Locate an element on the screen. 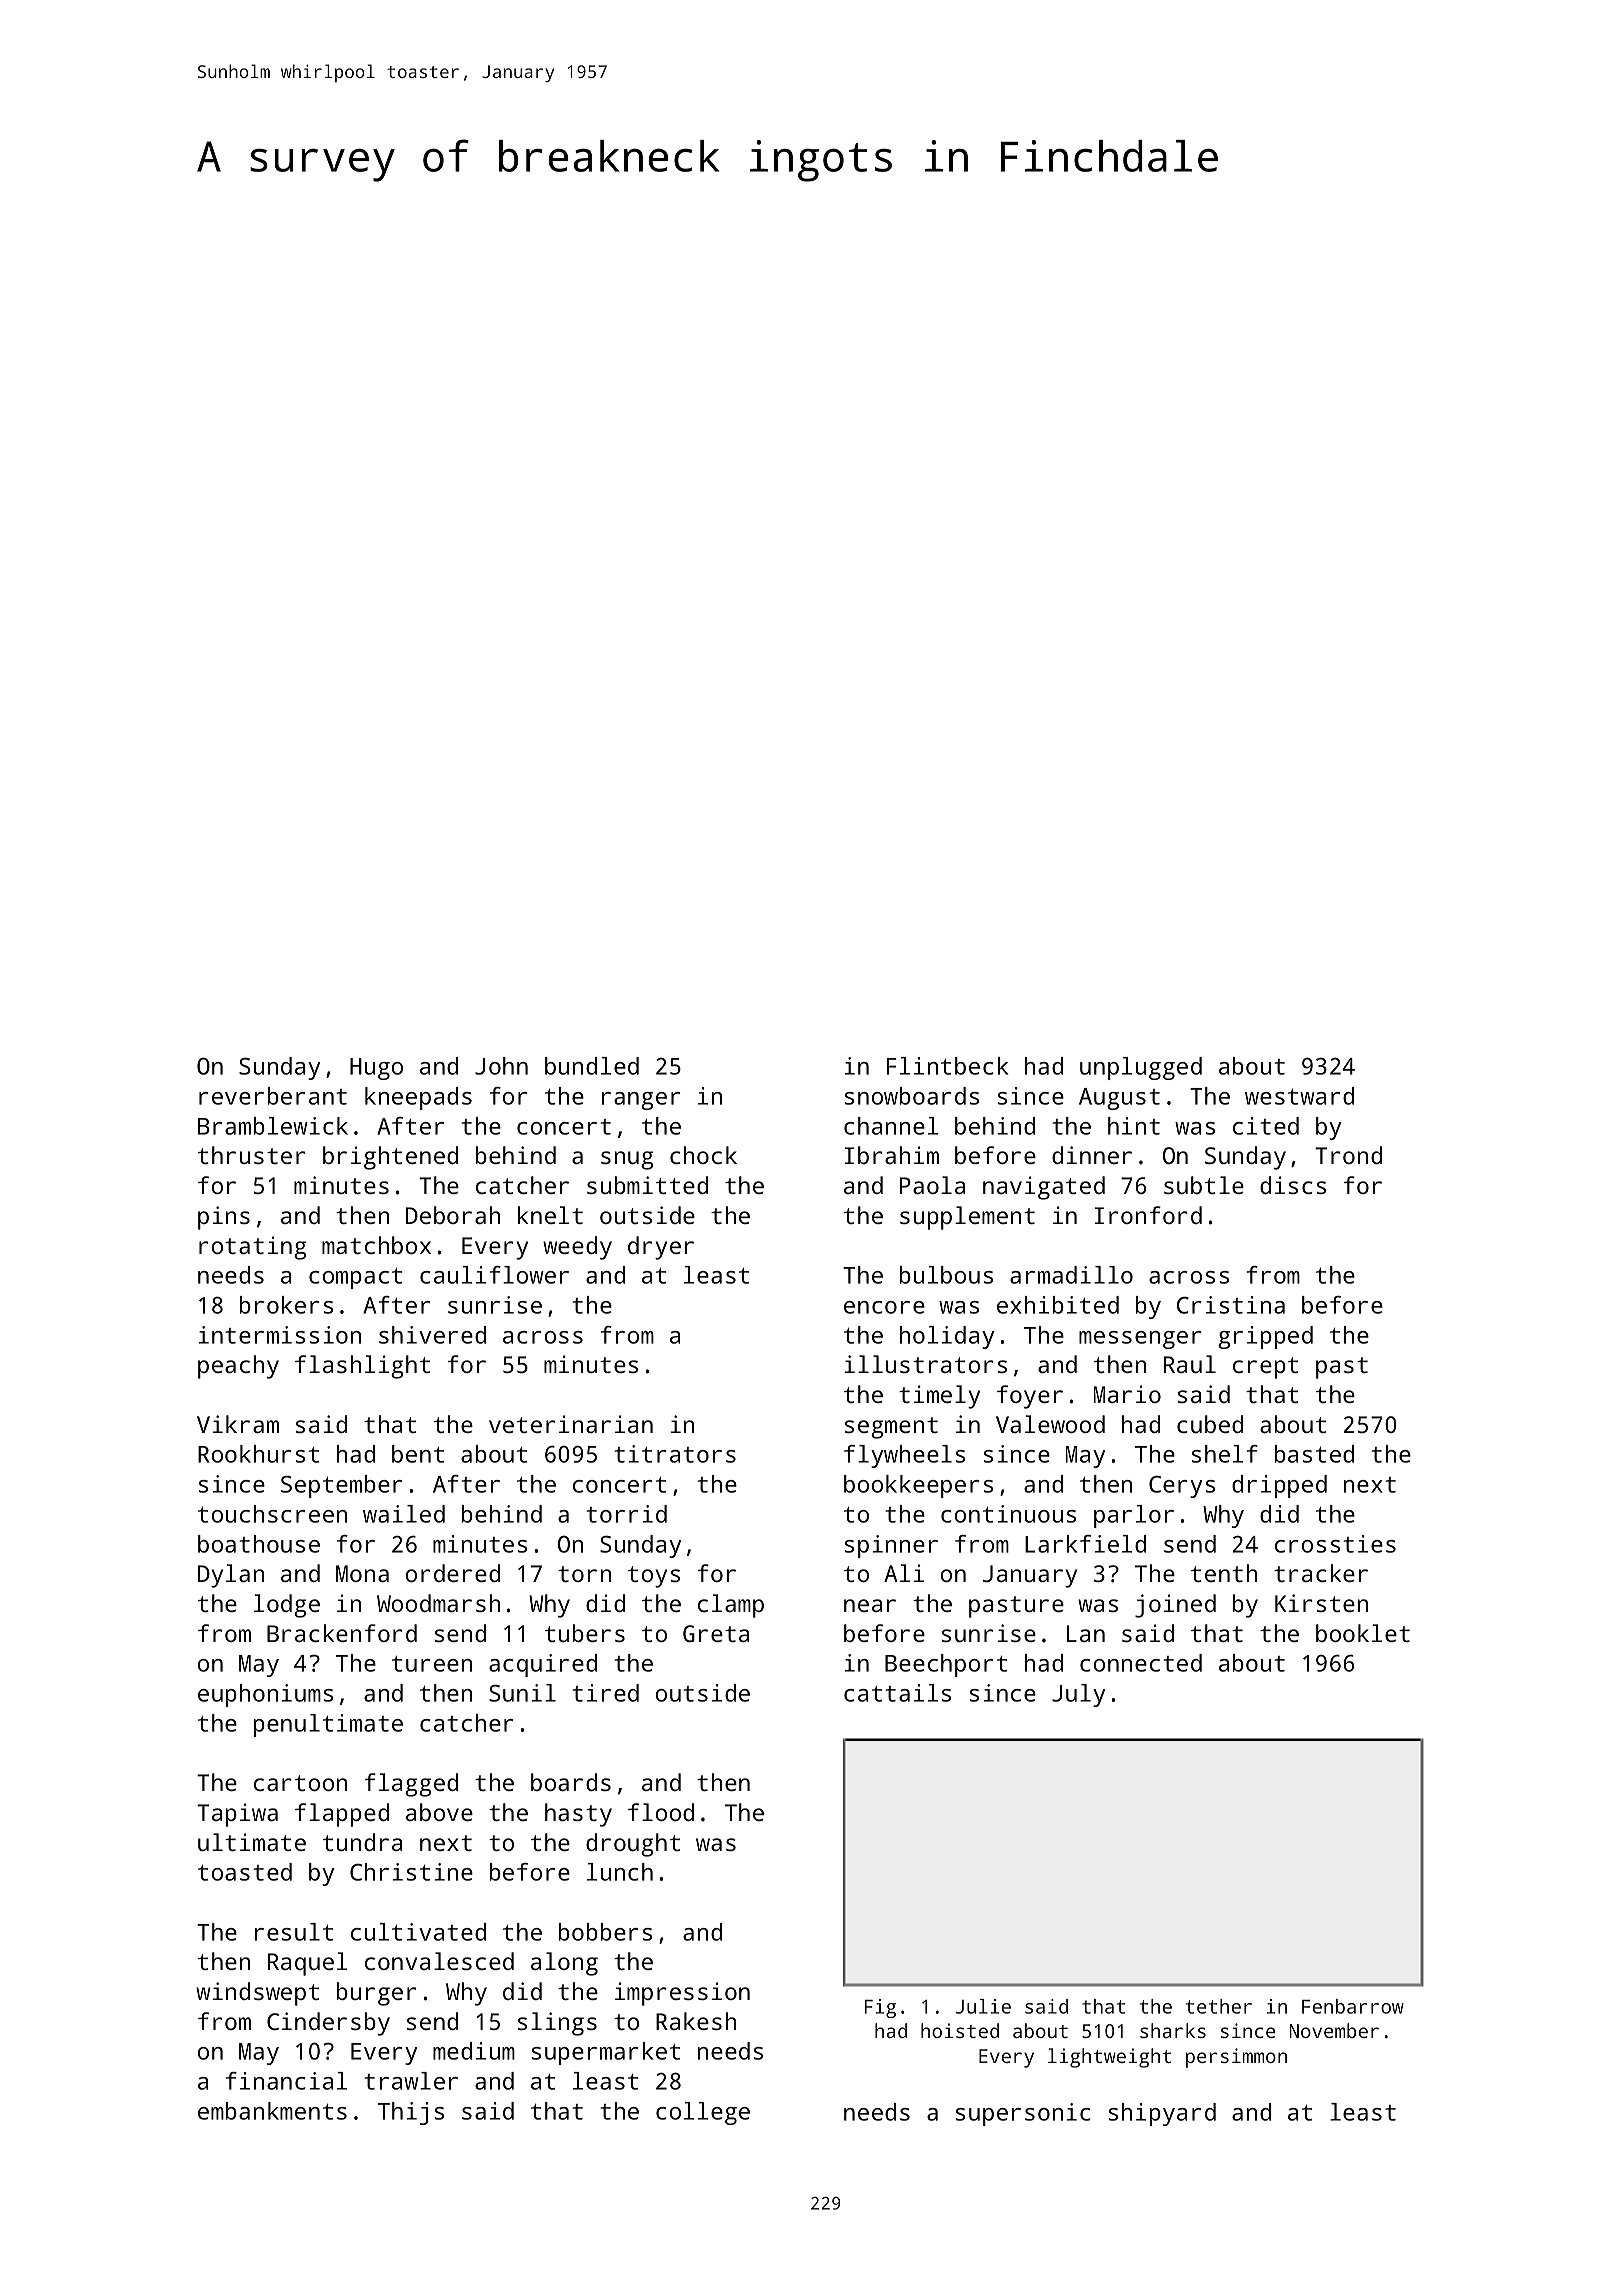  July is located at coordinates (1078, 1695).
